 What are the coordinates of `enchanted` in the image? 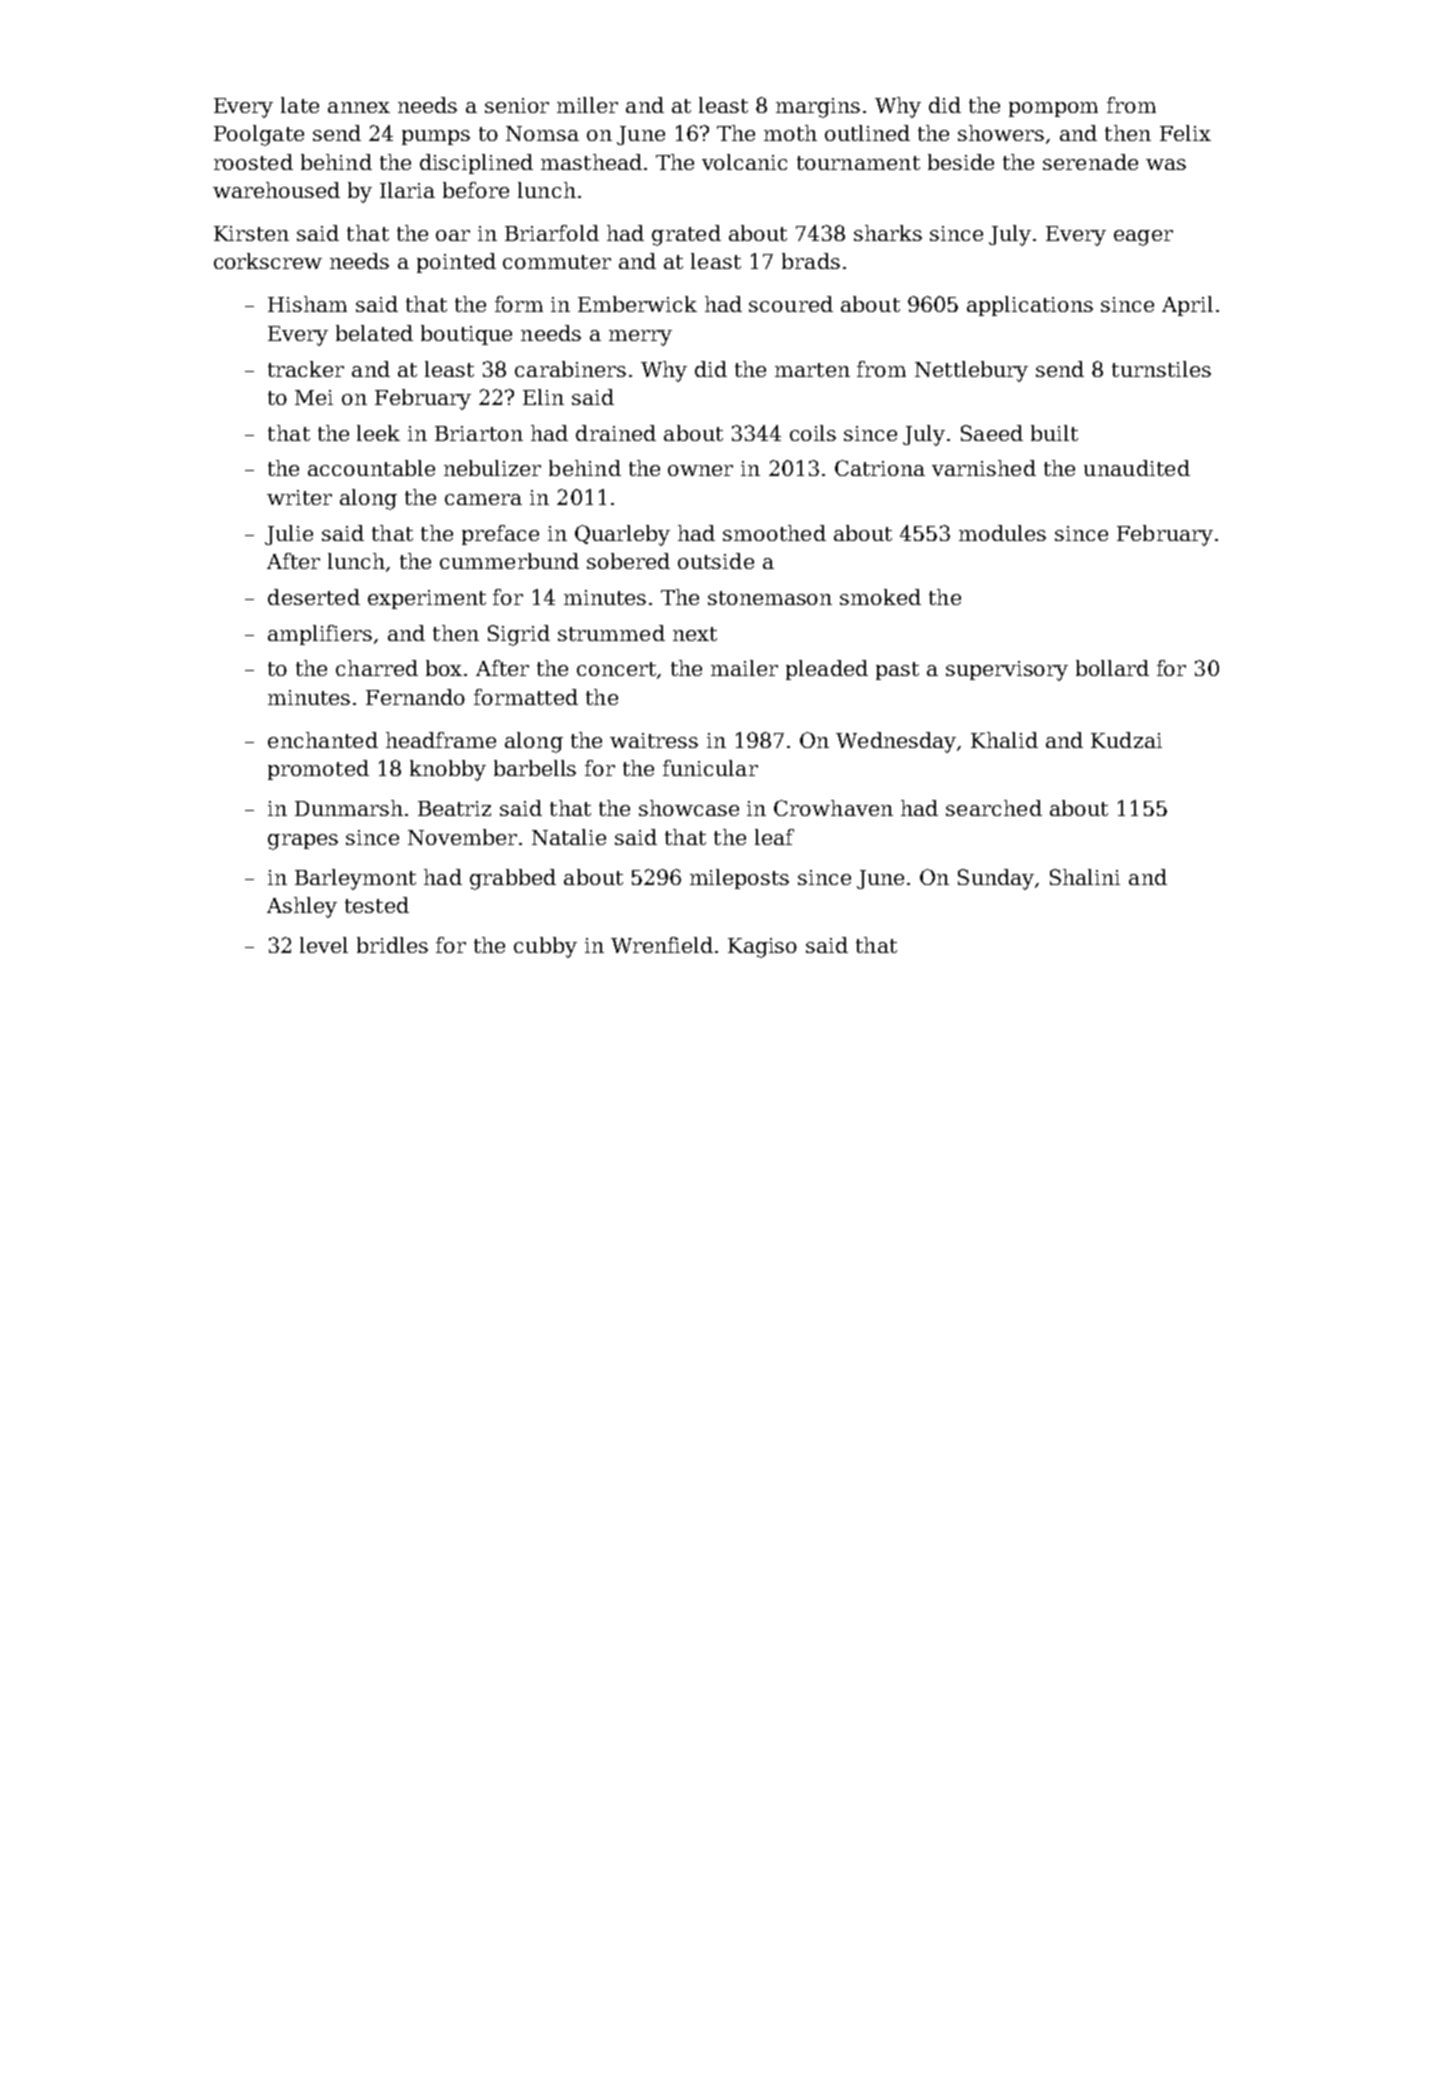 It's located at (323, 740).
